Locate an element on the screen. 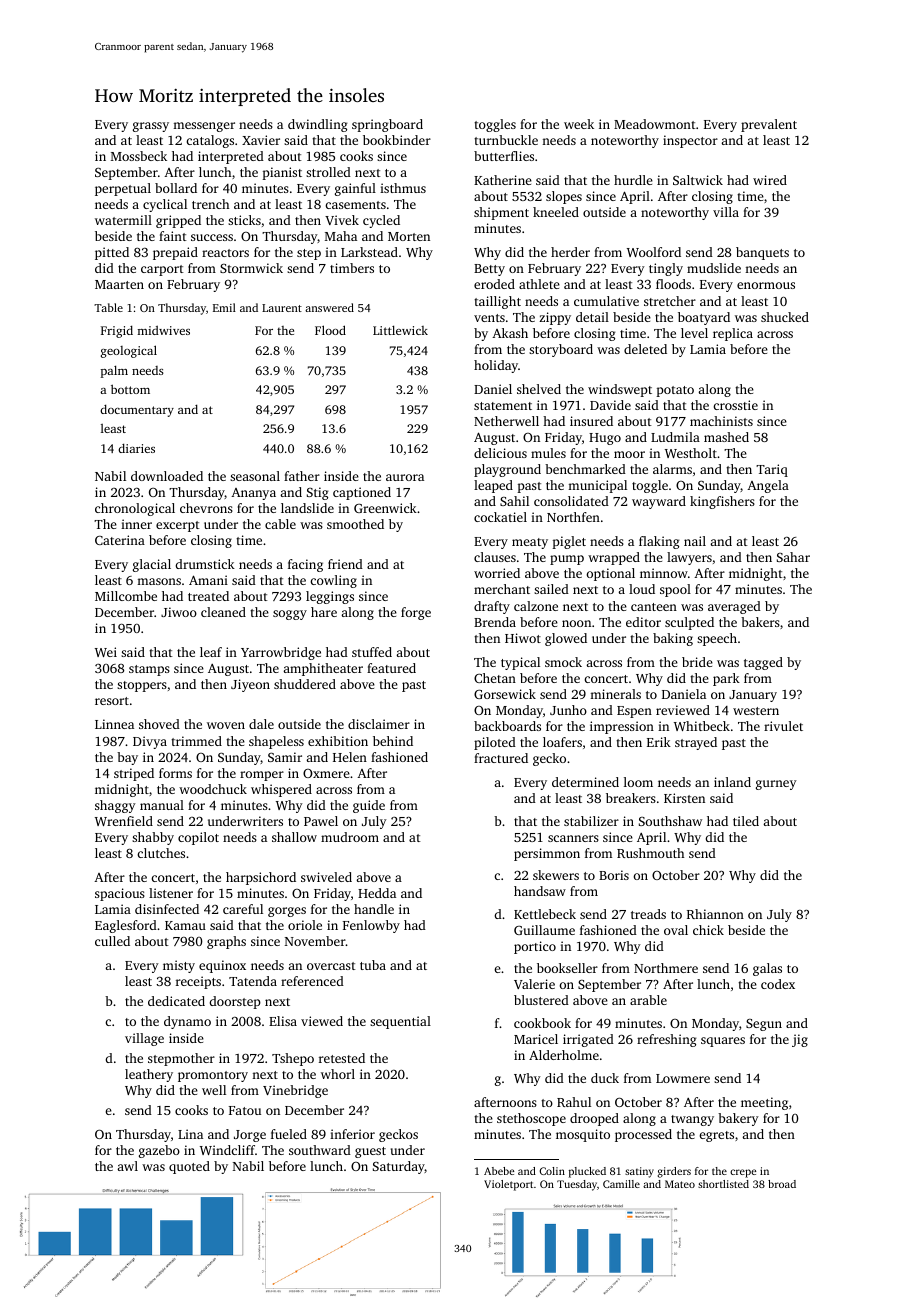 The image size is (908, 1316). flaking is located at coordinates (659, 542).
